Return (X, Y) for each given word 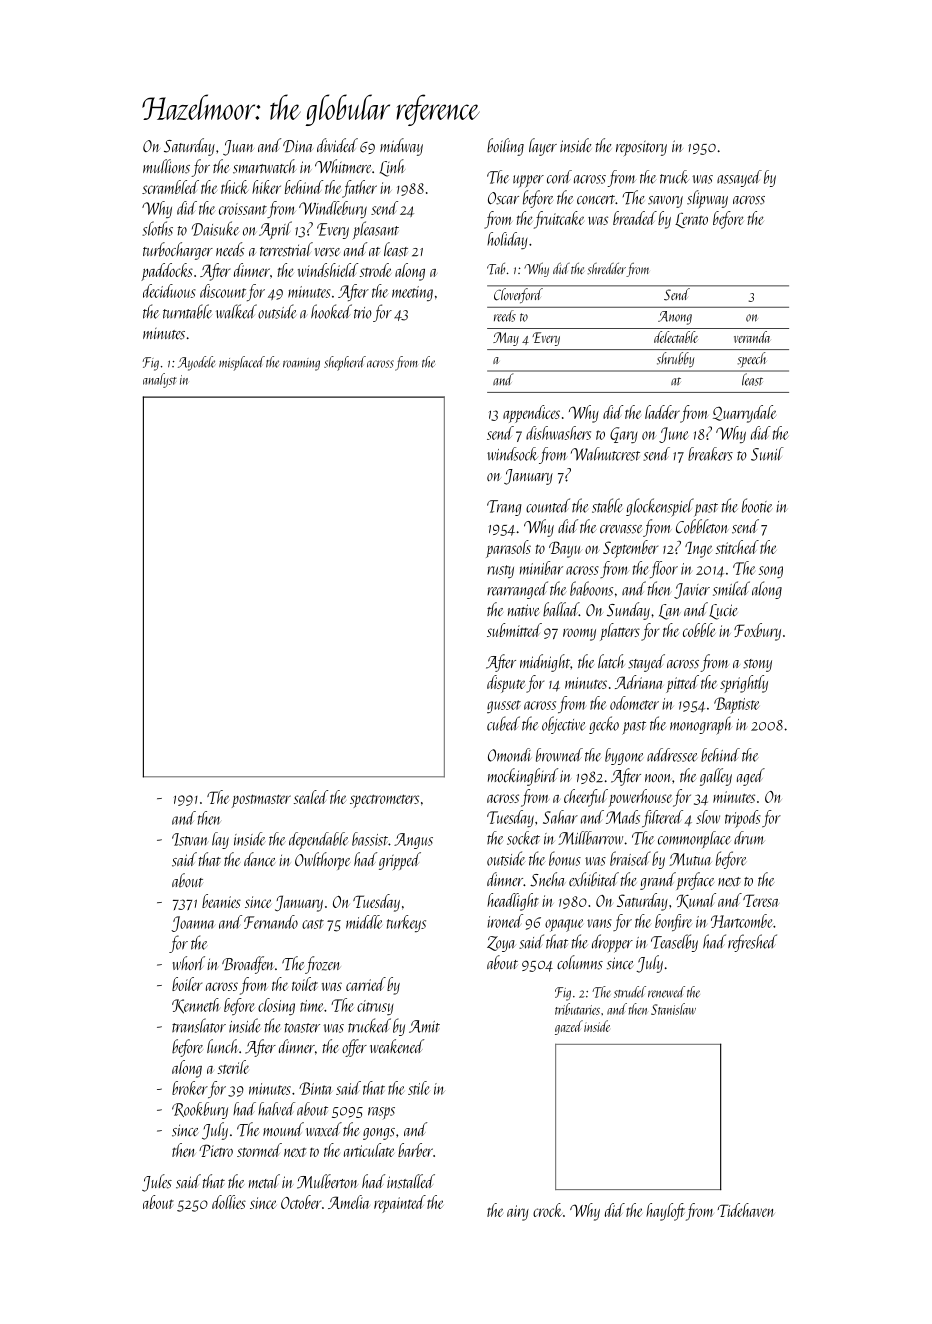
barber (415, 1150)
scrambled (170, 187)
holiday (507, 240)
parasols (508, 549)
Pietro (216, 1150)
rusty (500, 571)
